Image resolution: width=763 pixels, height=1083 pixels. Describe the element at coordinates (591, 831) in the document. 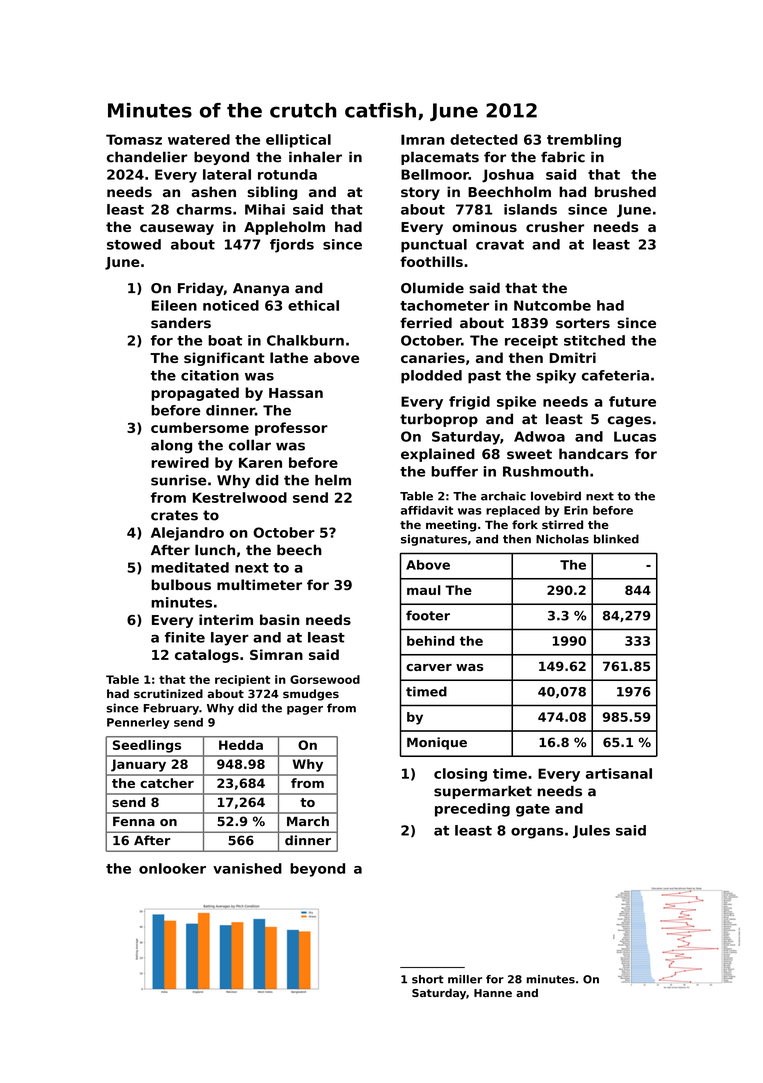

I see `Jules` at that location.
